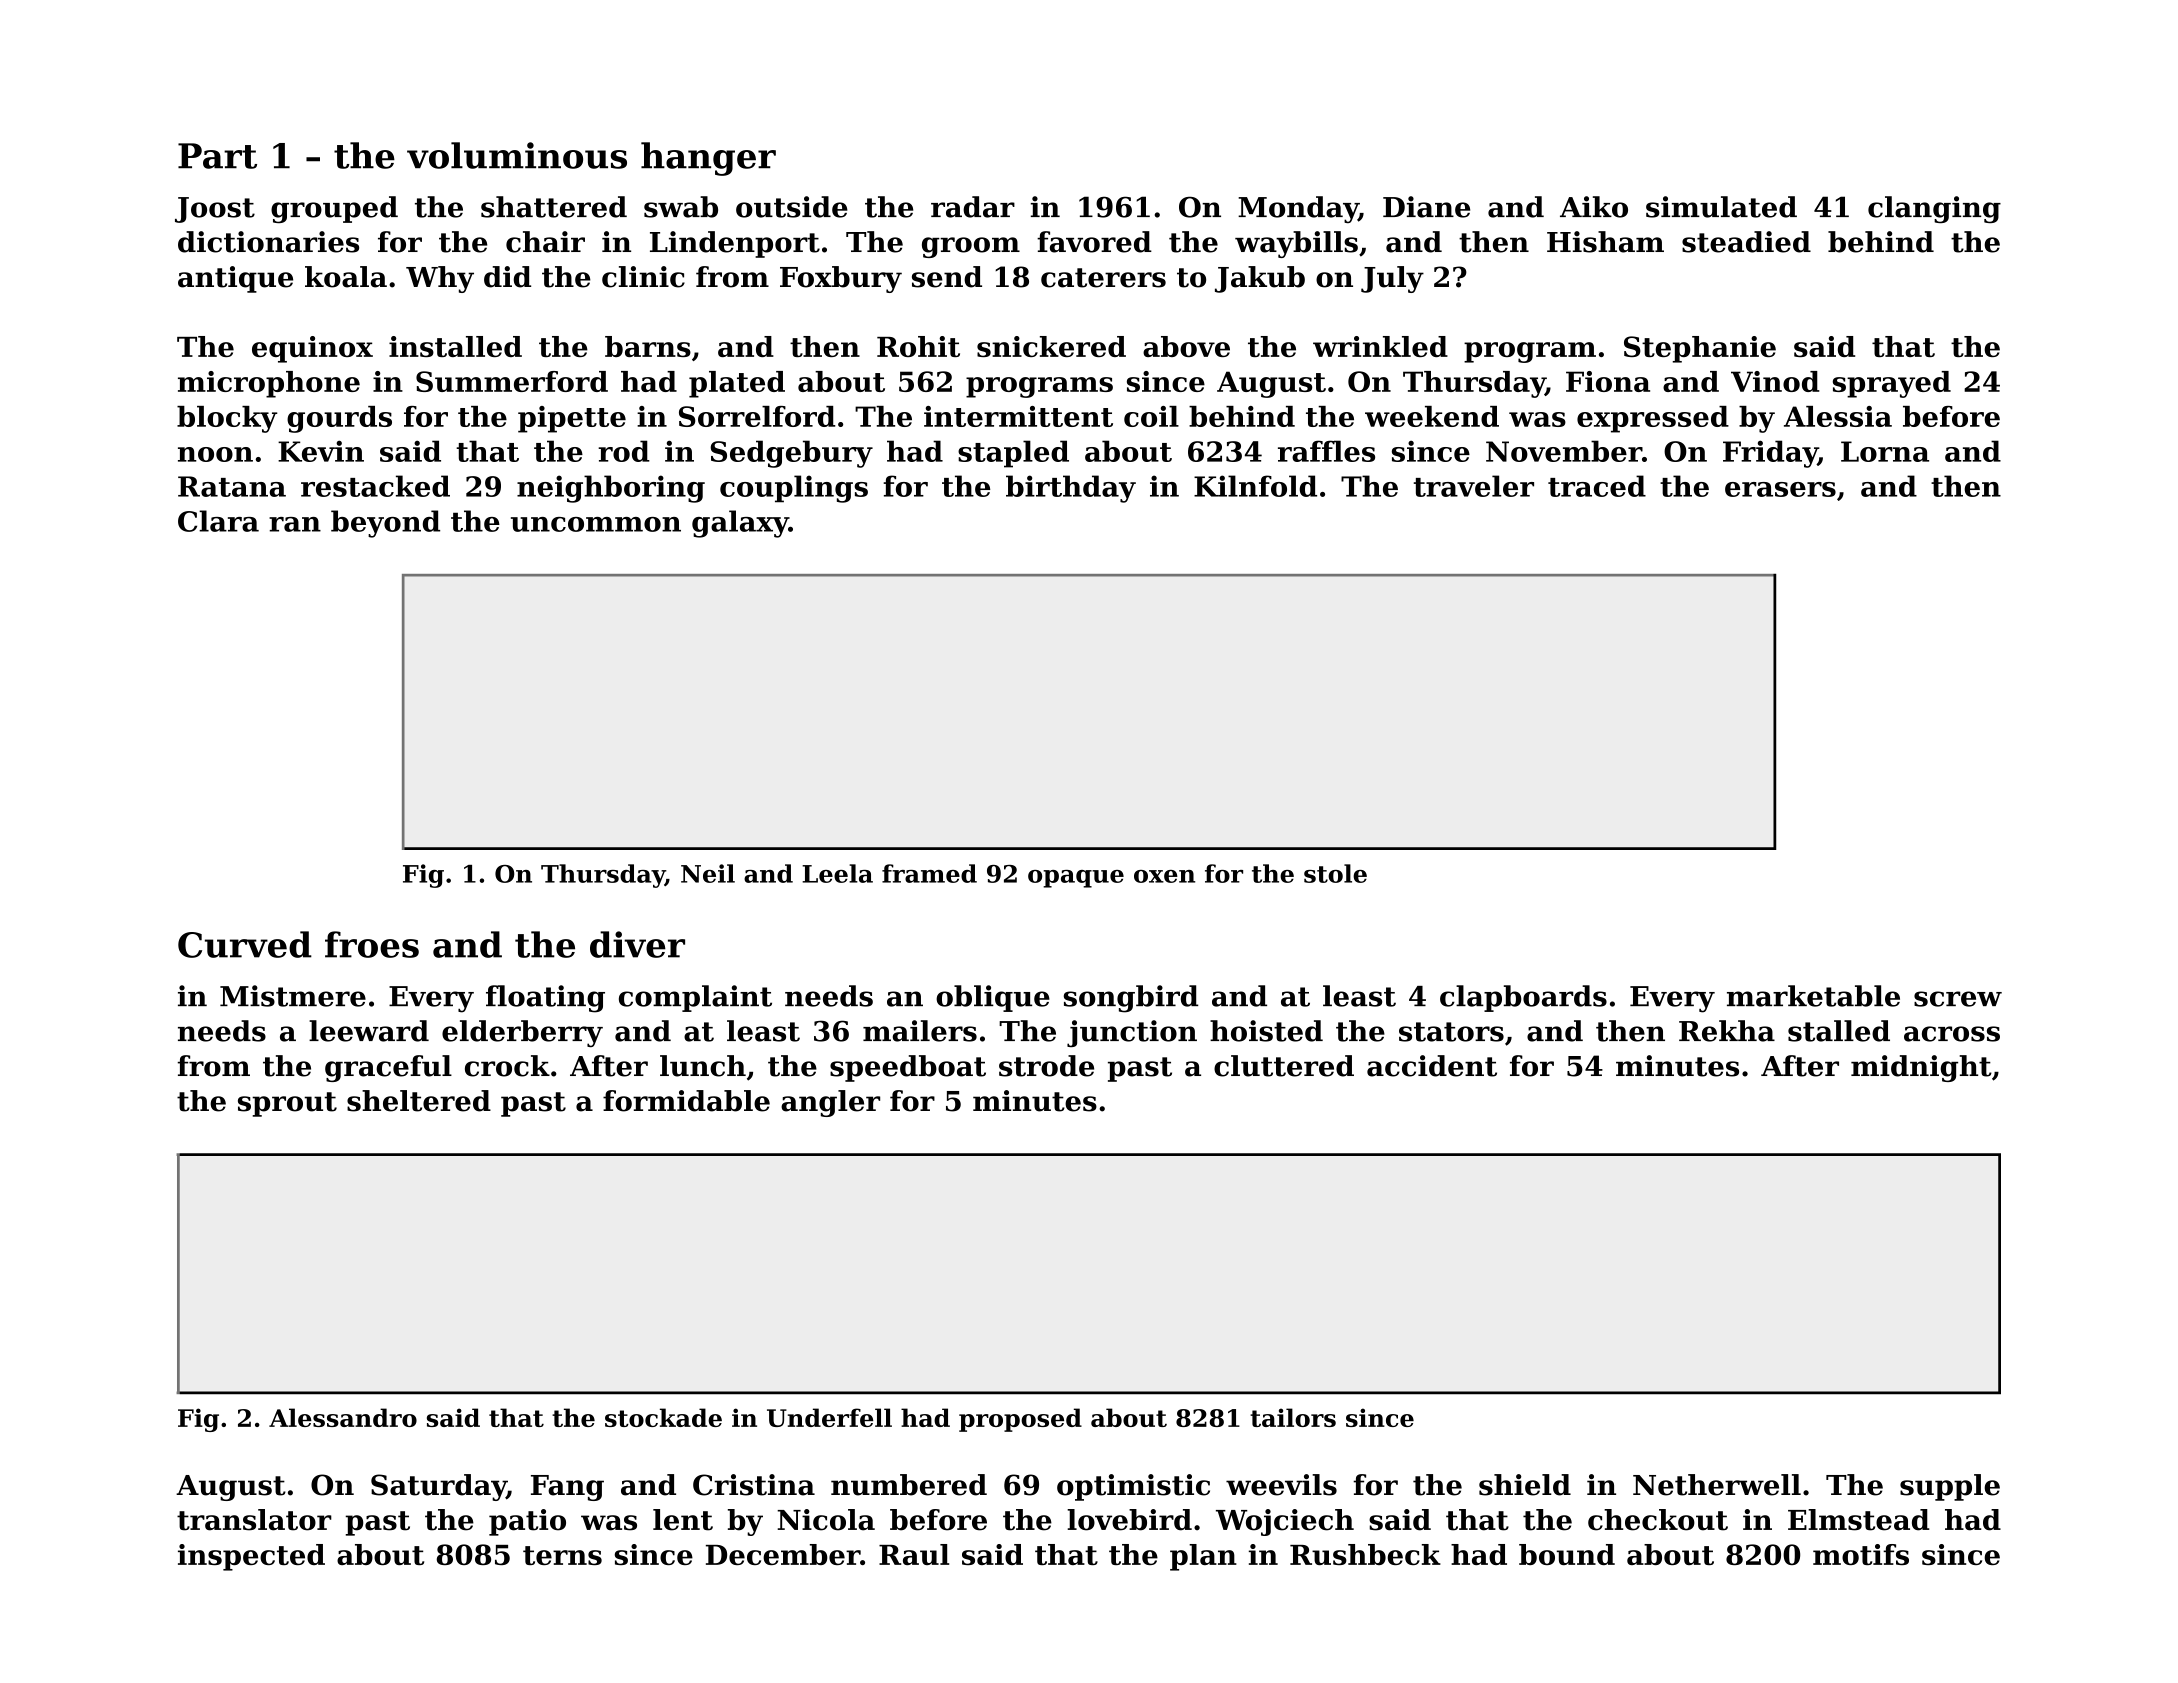  I want to click on shattered, so click(554, 207).
